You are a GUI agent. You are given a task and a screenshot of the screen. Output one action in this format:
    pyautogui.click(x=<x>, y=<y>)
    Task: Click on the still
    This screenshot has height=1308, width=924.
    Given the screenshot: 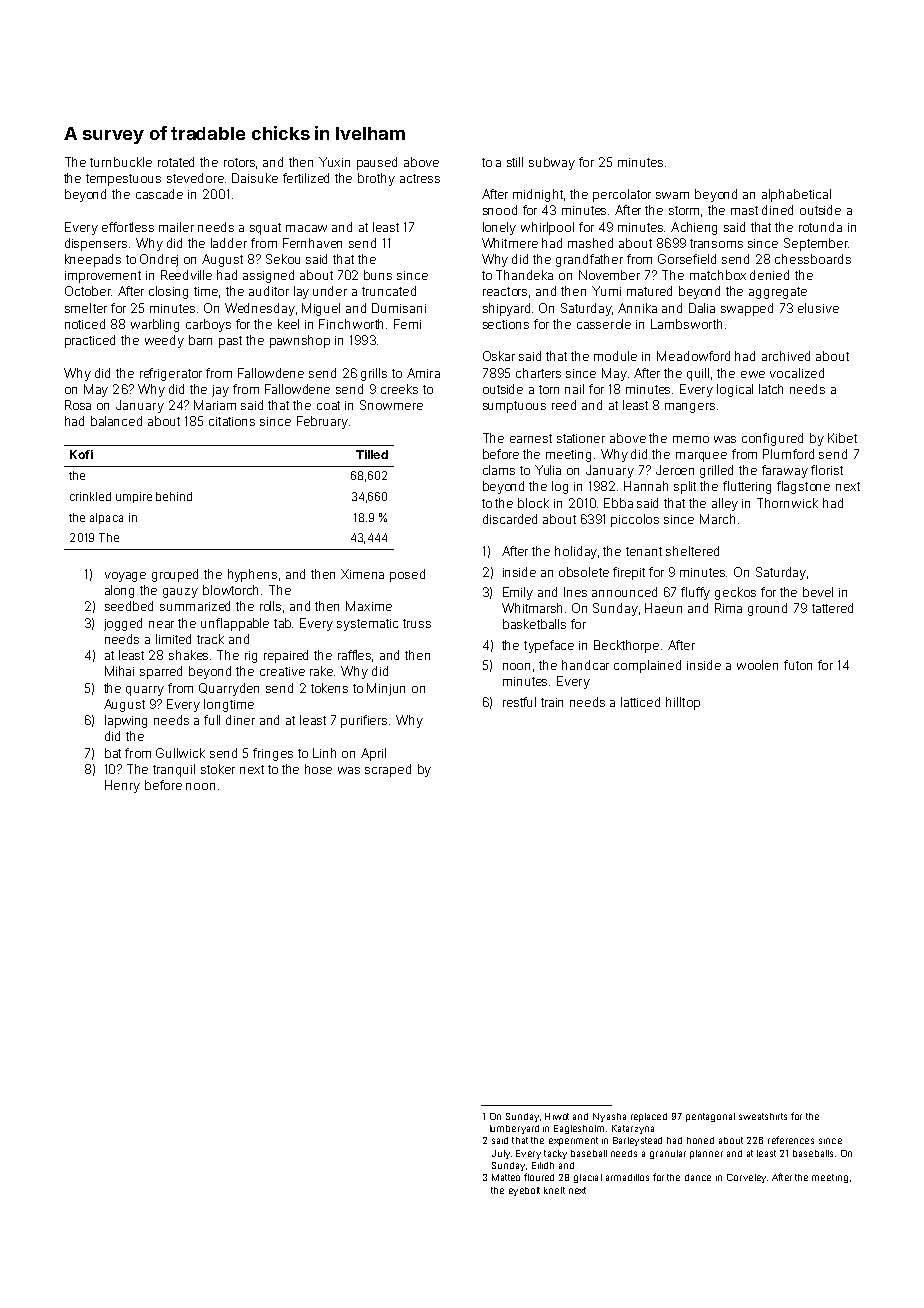 What is the action you would take?
    pyautogui.click(x=515, y=162)
